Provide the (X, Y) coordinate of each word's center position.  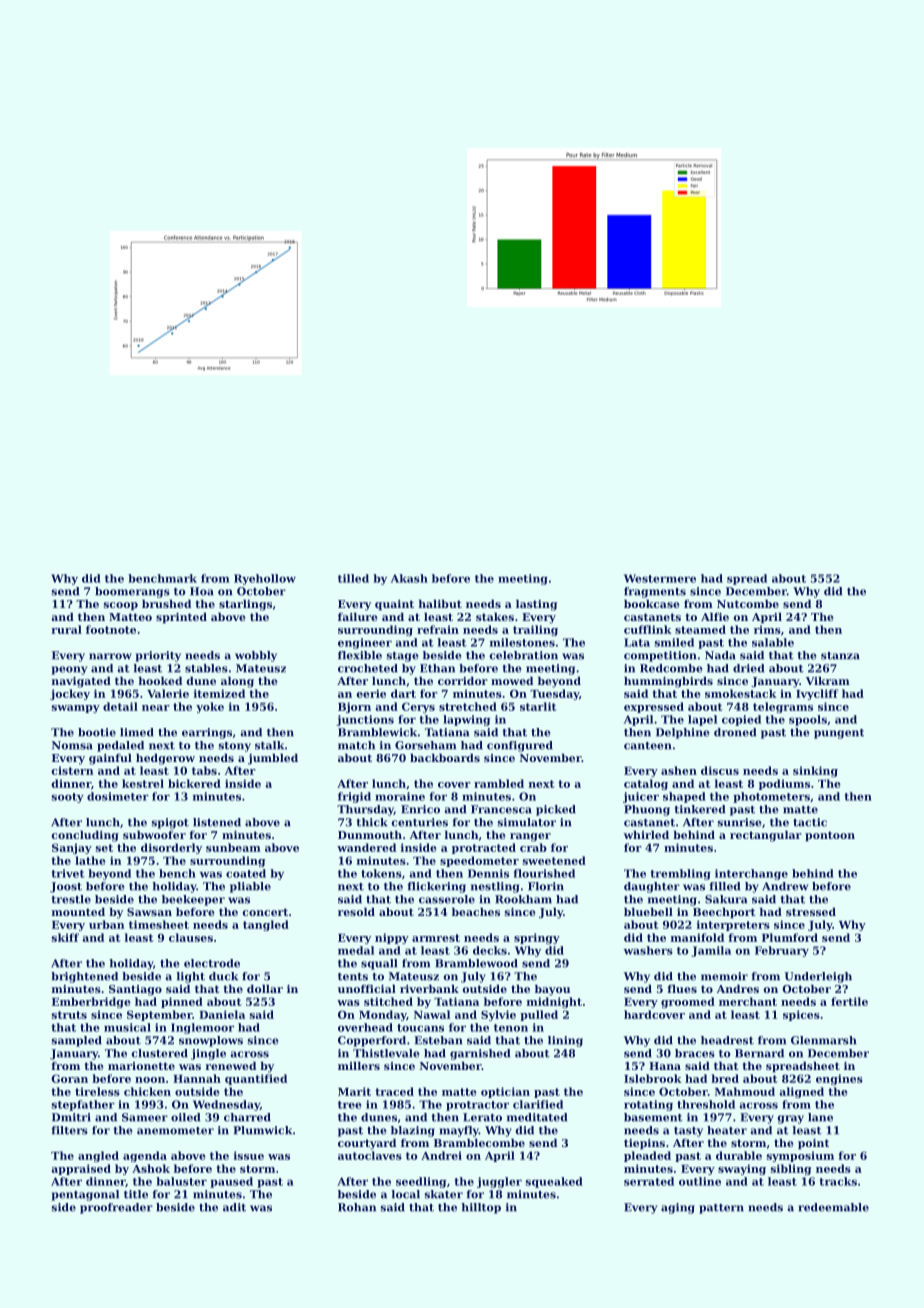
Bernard (759, 1053)
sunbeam (233, 847)
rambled (499, 783)
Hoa (202, 591)
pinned (182, 1002)
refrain (438, 629)
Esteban (438, 1040)
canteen (648, 746)
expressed (654, 707)
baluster (181, 1181)
